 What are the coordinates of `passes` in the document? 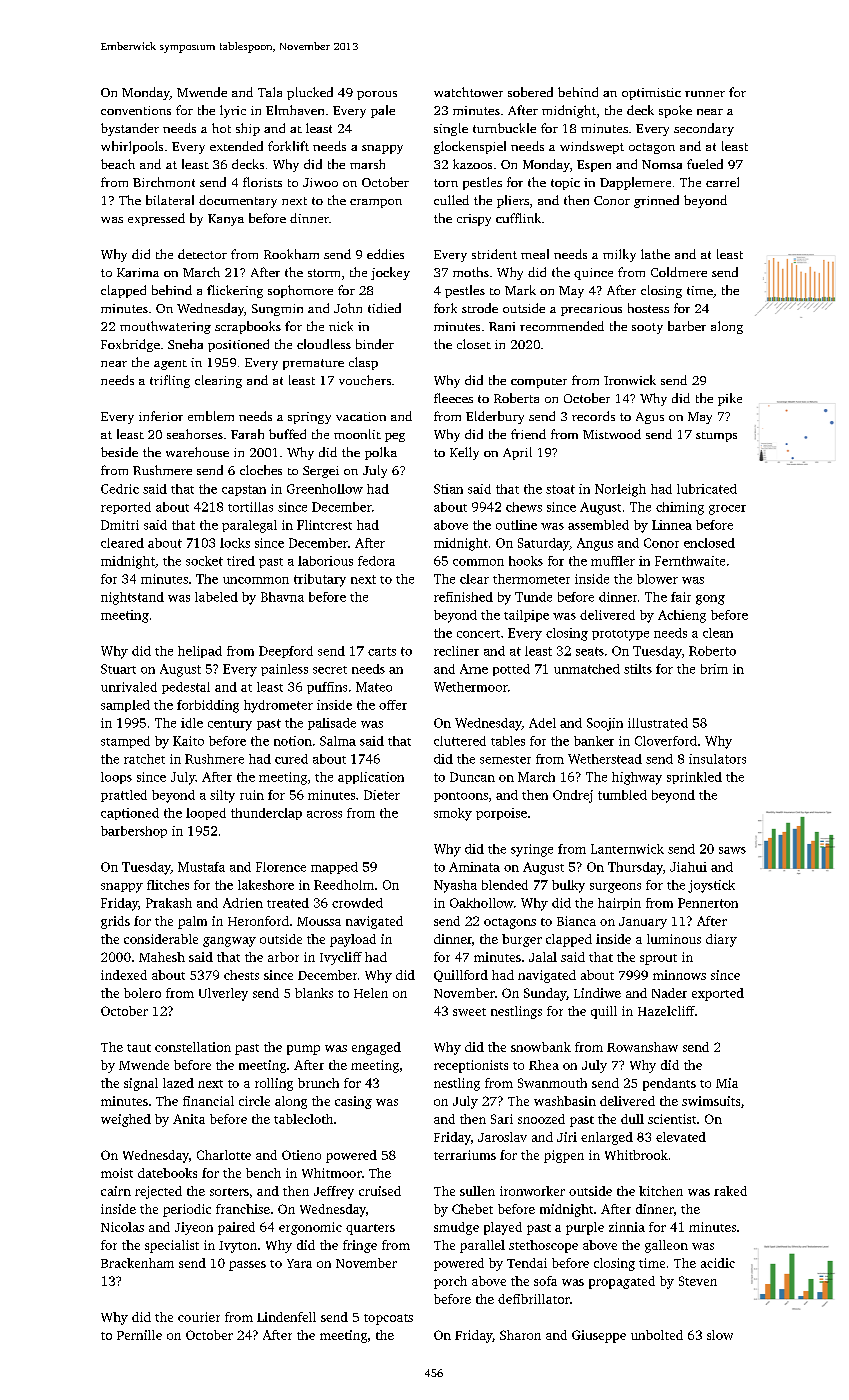 It's located at (247, 1266).
